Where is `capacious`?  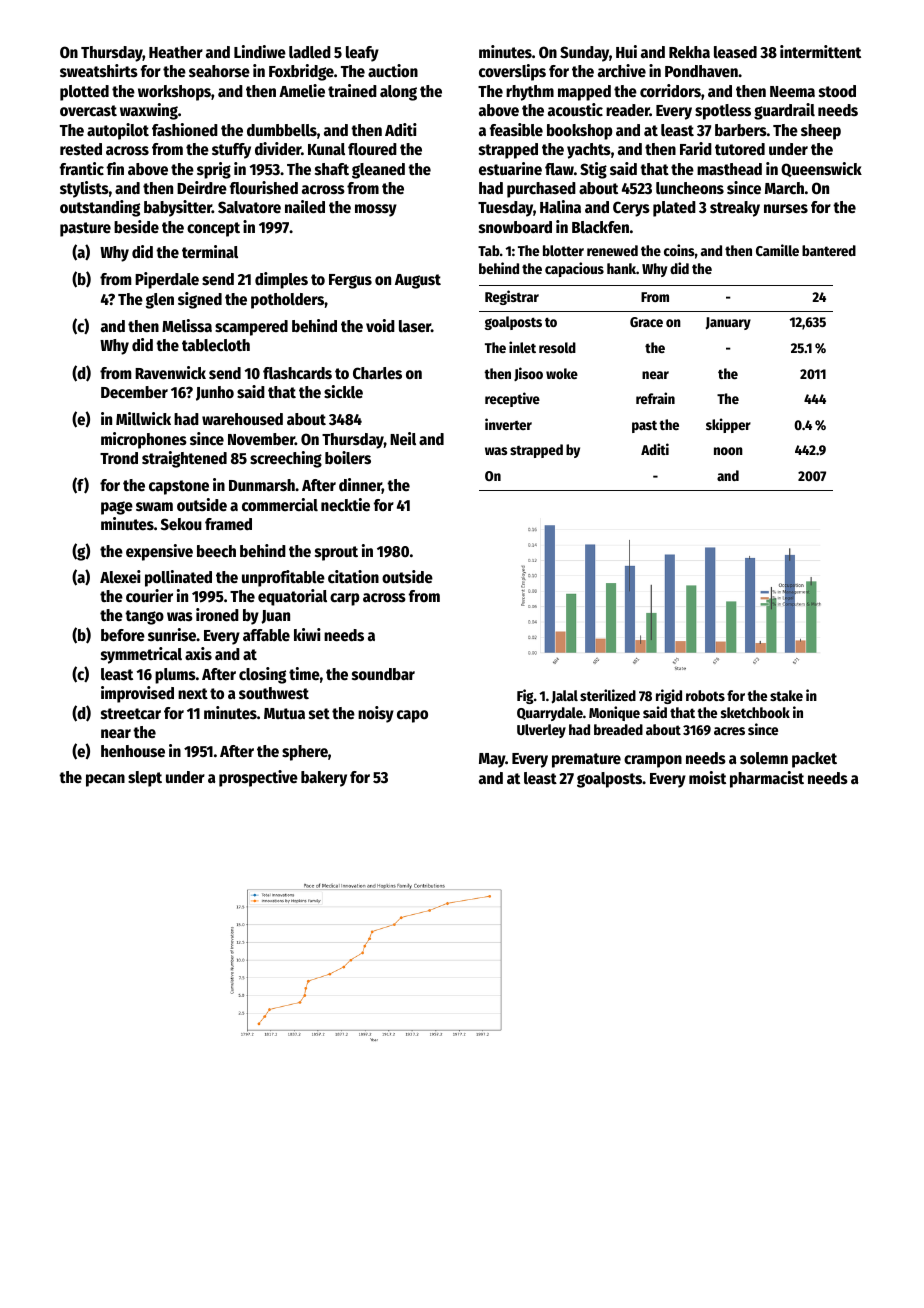
capacious is located at coordinates (574, 269).
